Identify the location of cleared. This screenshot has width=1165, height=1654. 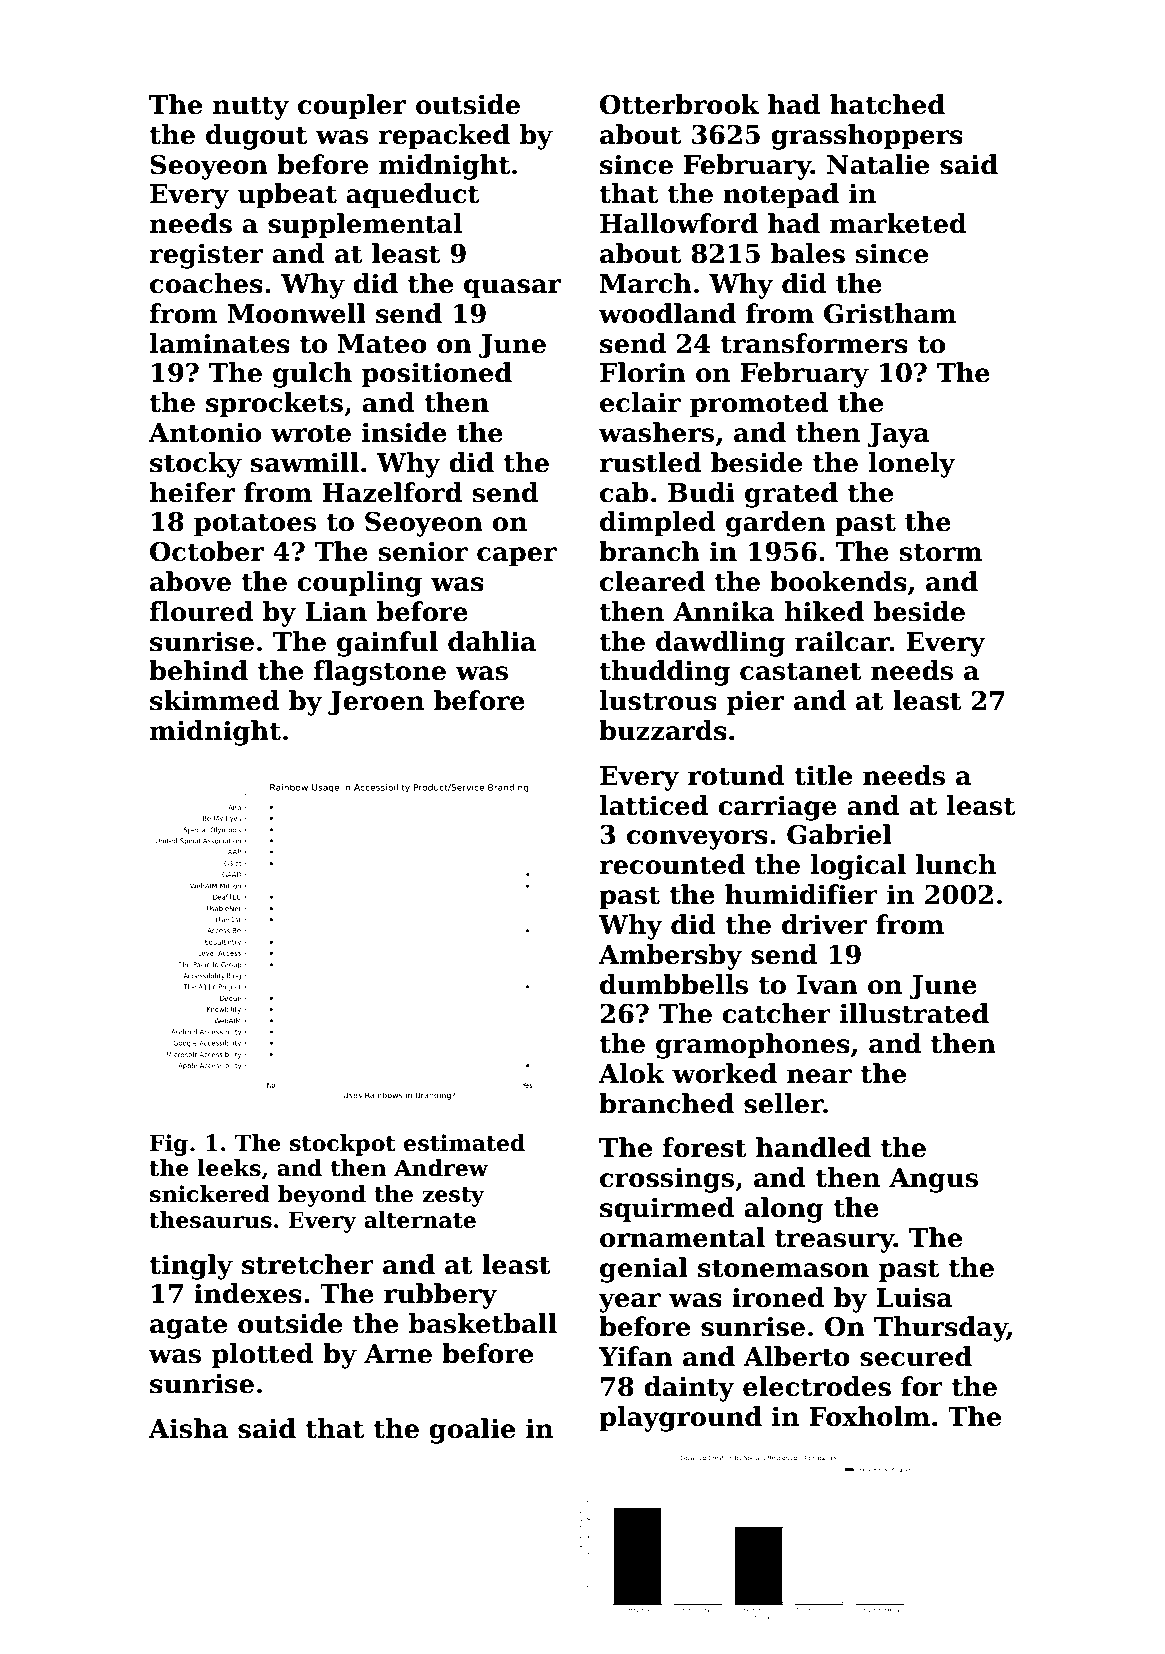
(652, 581).
